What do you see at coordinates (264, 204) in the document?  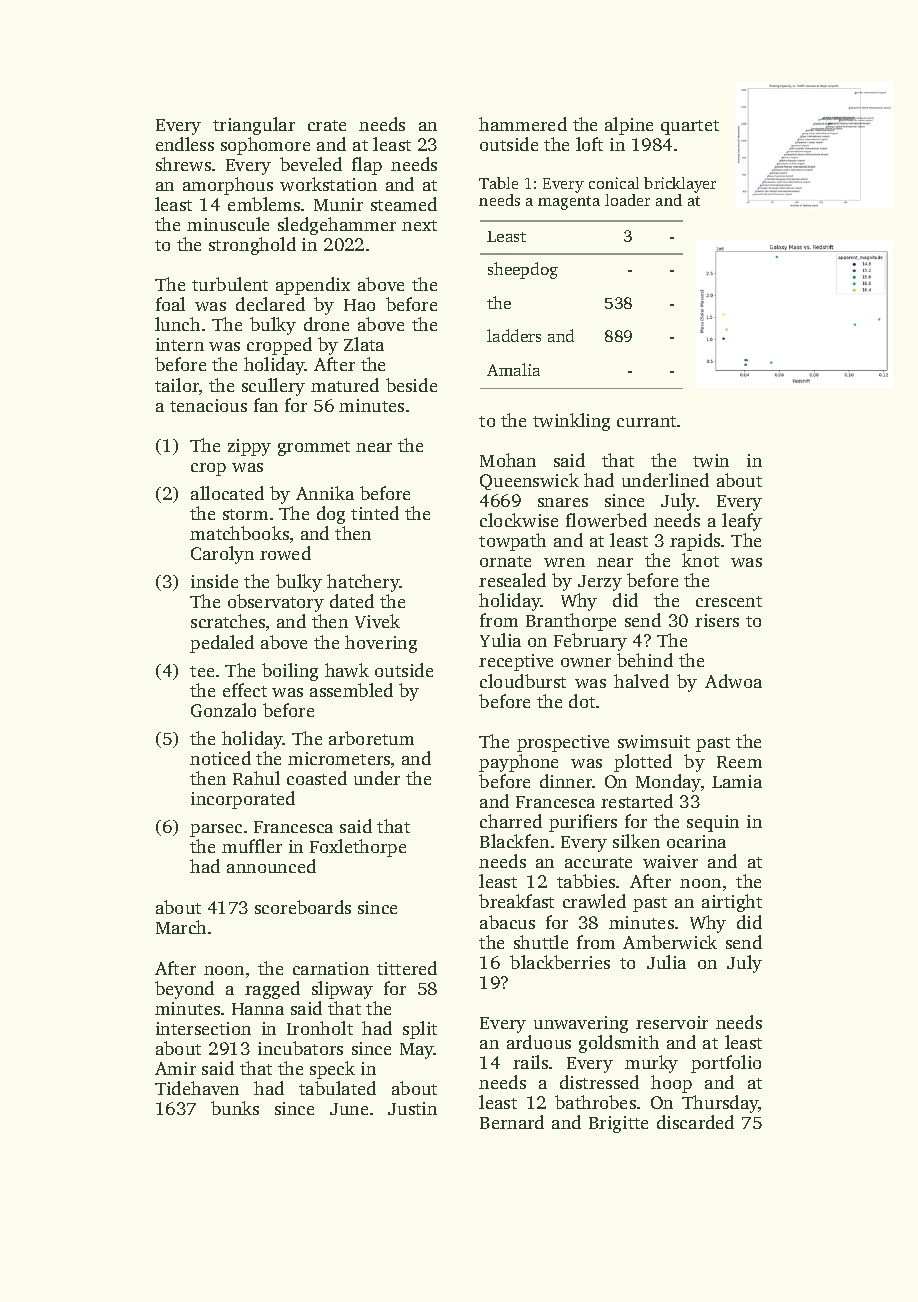 I see `emblems` at bounding box center [264, 204].
